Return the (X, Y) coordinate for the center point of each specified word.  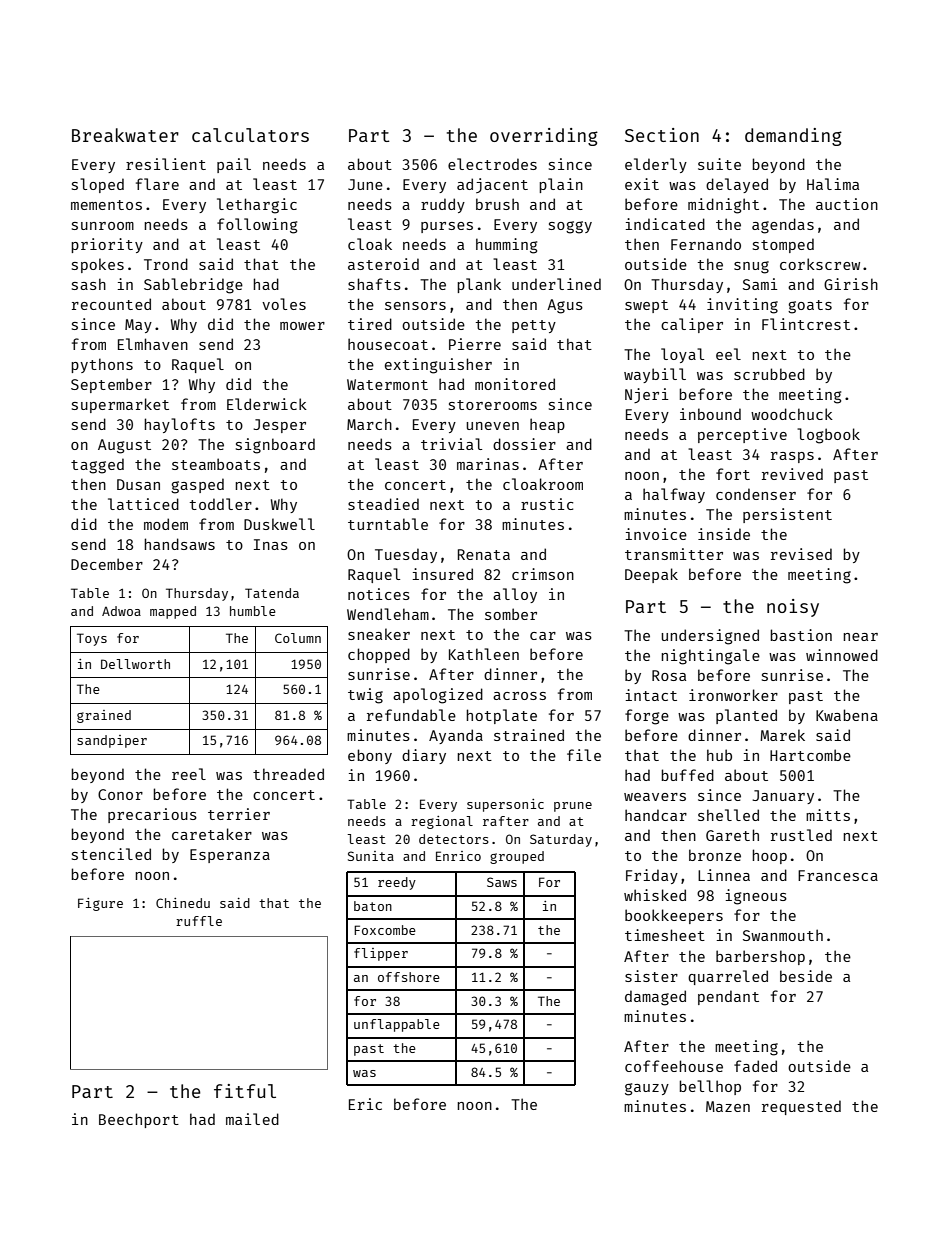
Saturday (561, 840)
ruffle (199, 921)
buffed (687, 775)
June (365, 184)
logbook (828, 436)
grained (104, 716)
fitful (245, 1091)
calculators (250, 135)
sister (651, 976)
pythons (102, 365)
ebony (370, 756)
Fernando (706, 244)
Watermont (387, 384)
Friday (652, 876)
